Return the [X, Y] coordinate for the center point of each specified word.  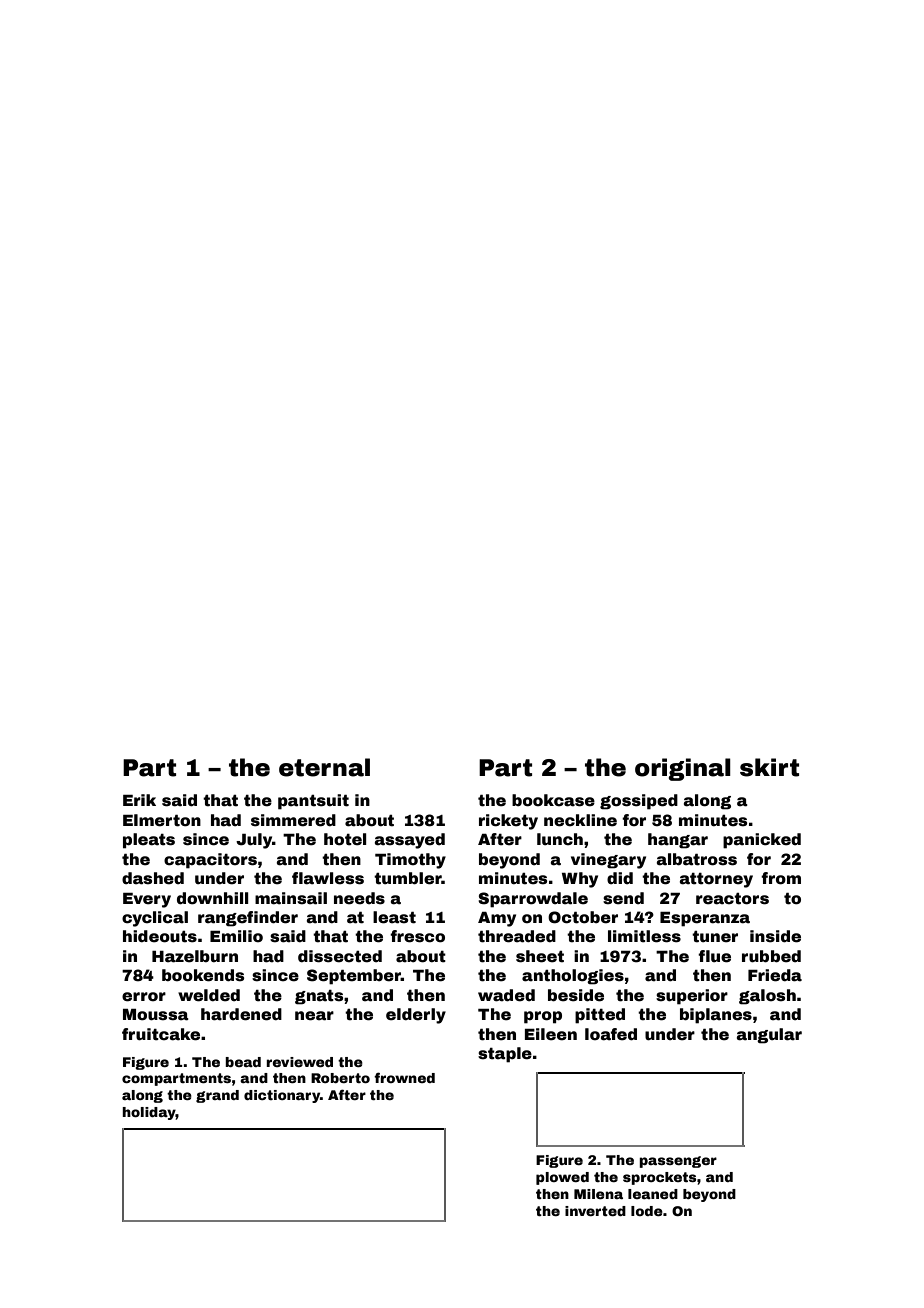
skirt [769, 767]
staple [505, 1055]
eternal [324, 767]
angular [769, 1036]
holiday [149, 1113]
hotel [345, 839]
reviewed [299, 1062]
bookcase [553, 800]
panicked [762, 841]
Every [147, 900]
